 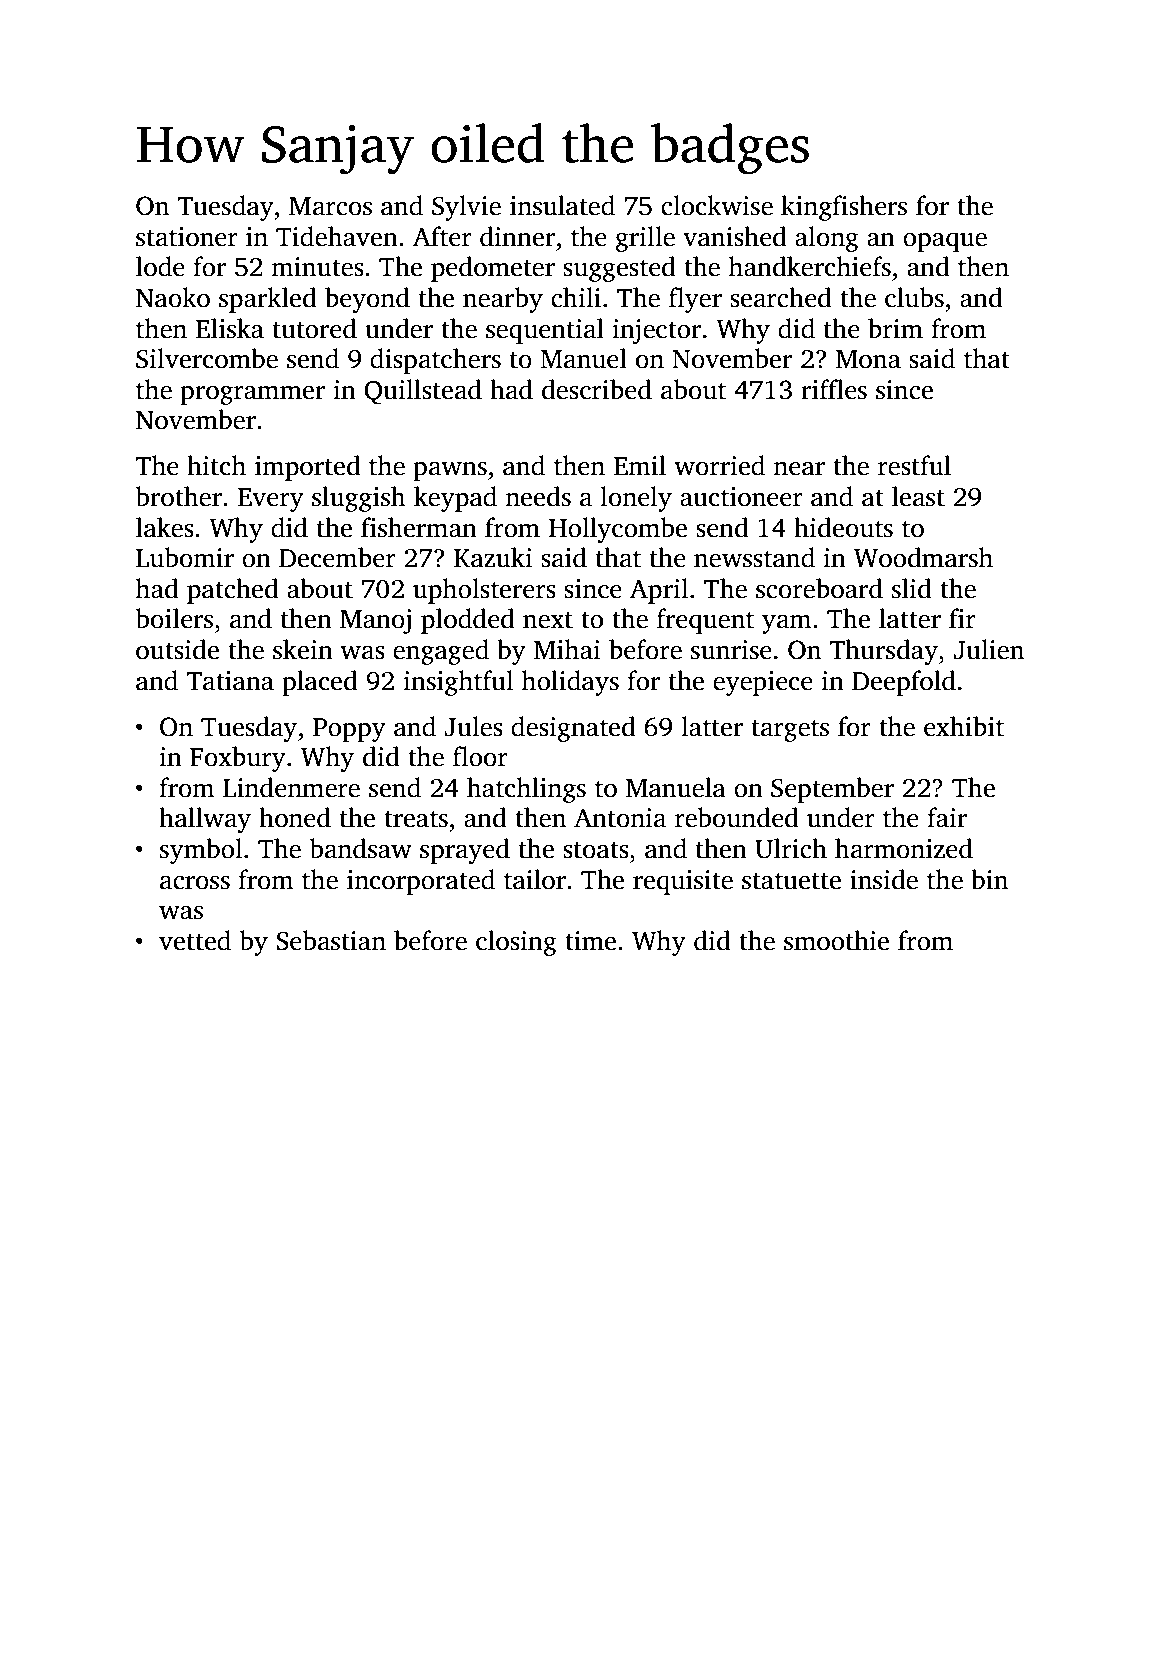 I want to click on Ulrich, so click(x=791, y=848).
